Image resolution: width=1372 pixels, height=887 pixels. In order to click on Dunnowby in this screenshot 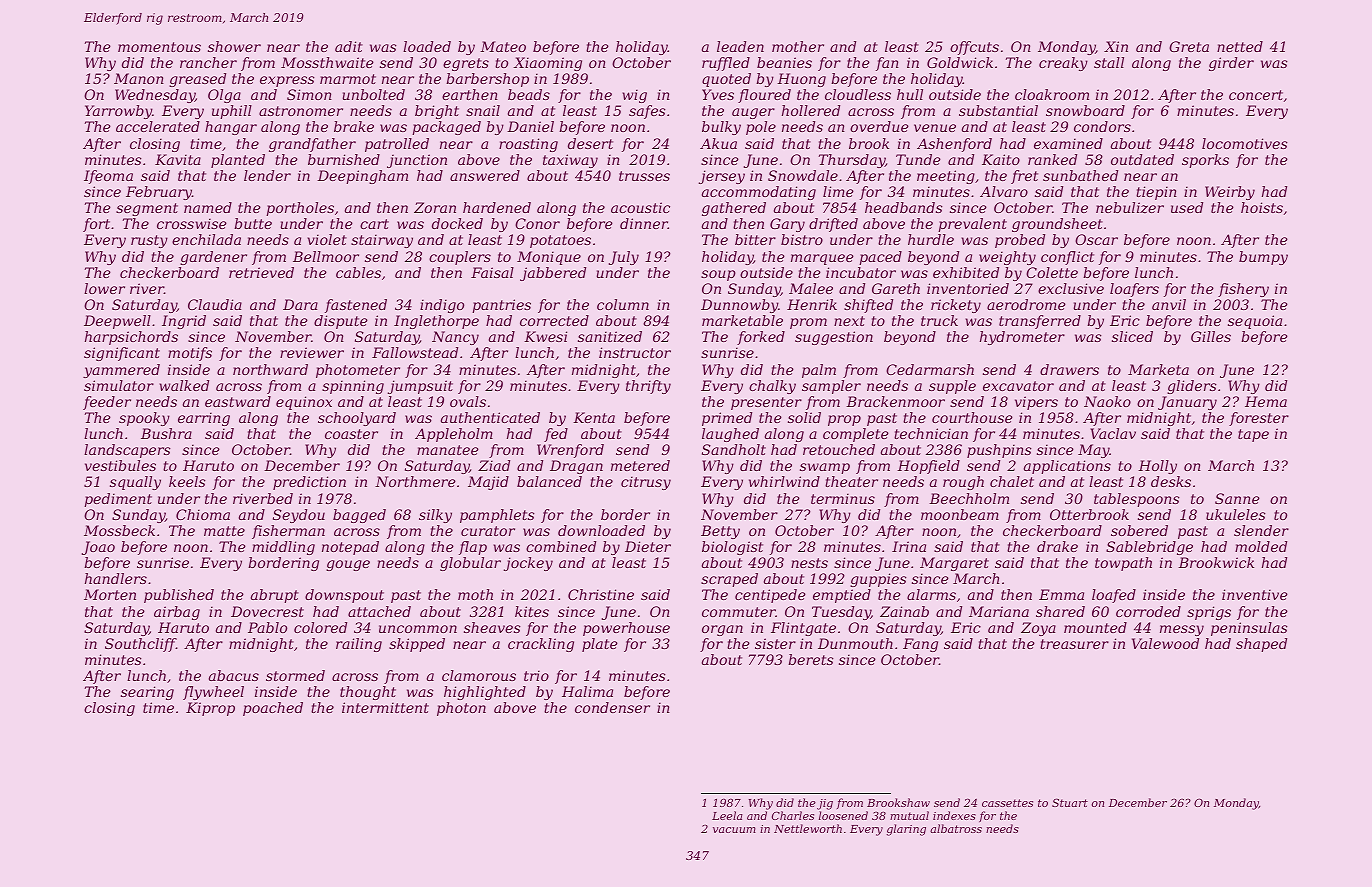, I will do `click(739, 306)`.
